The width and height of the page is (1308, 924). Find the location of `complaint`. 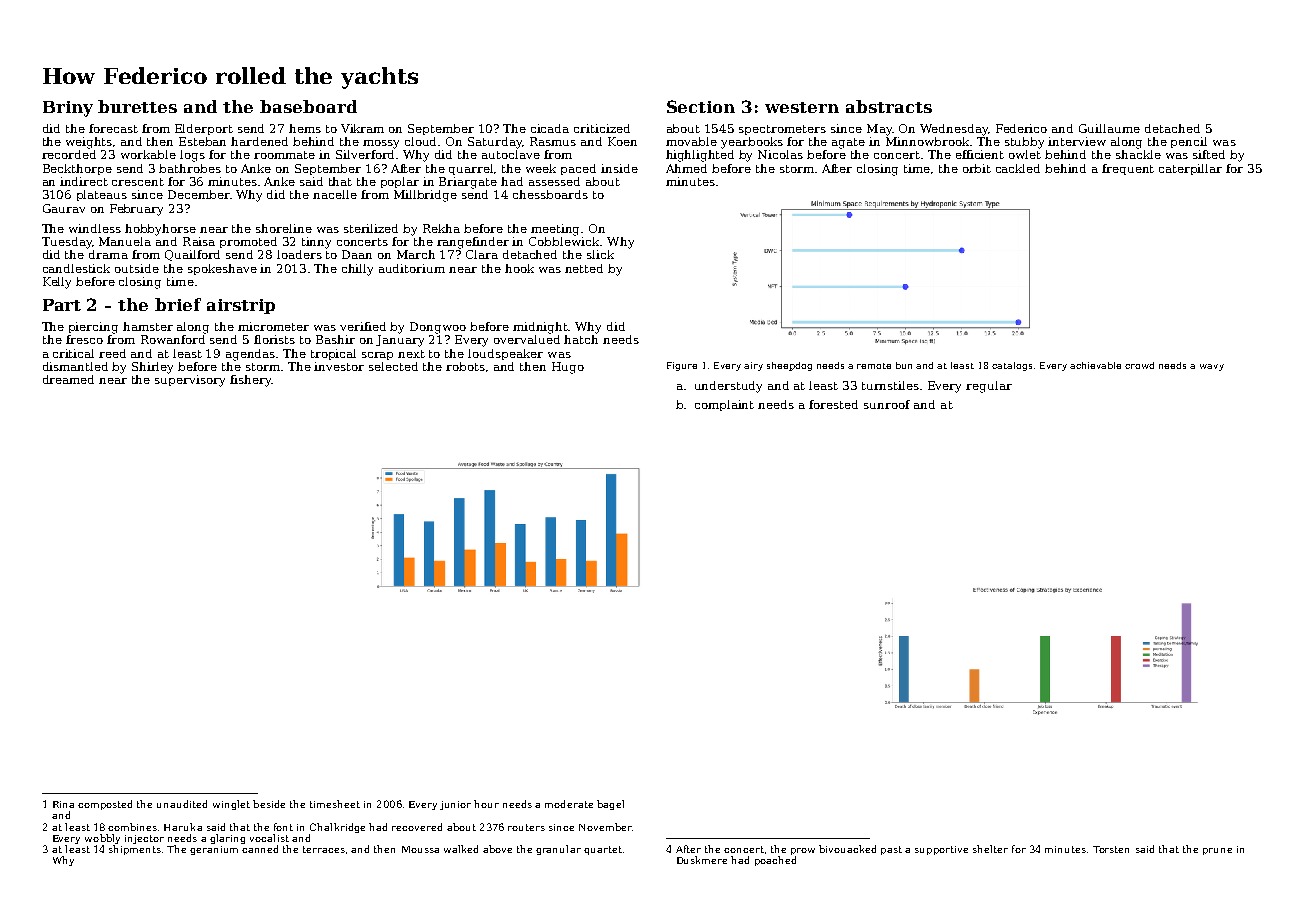

complaint is located at coordinates (724, 405).
